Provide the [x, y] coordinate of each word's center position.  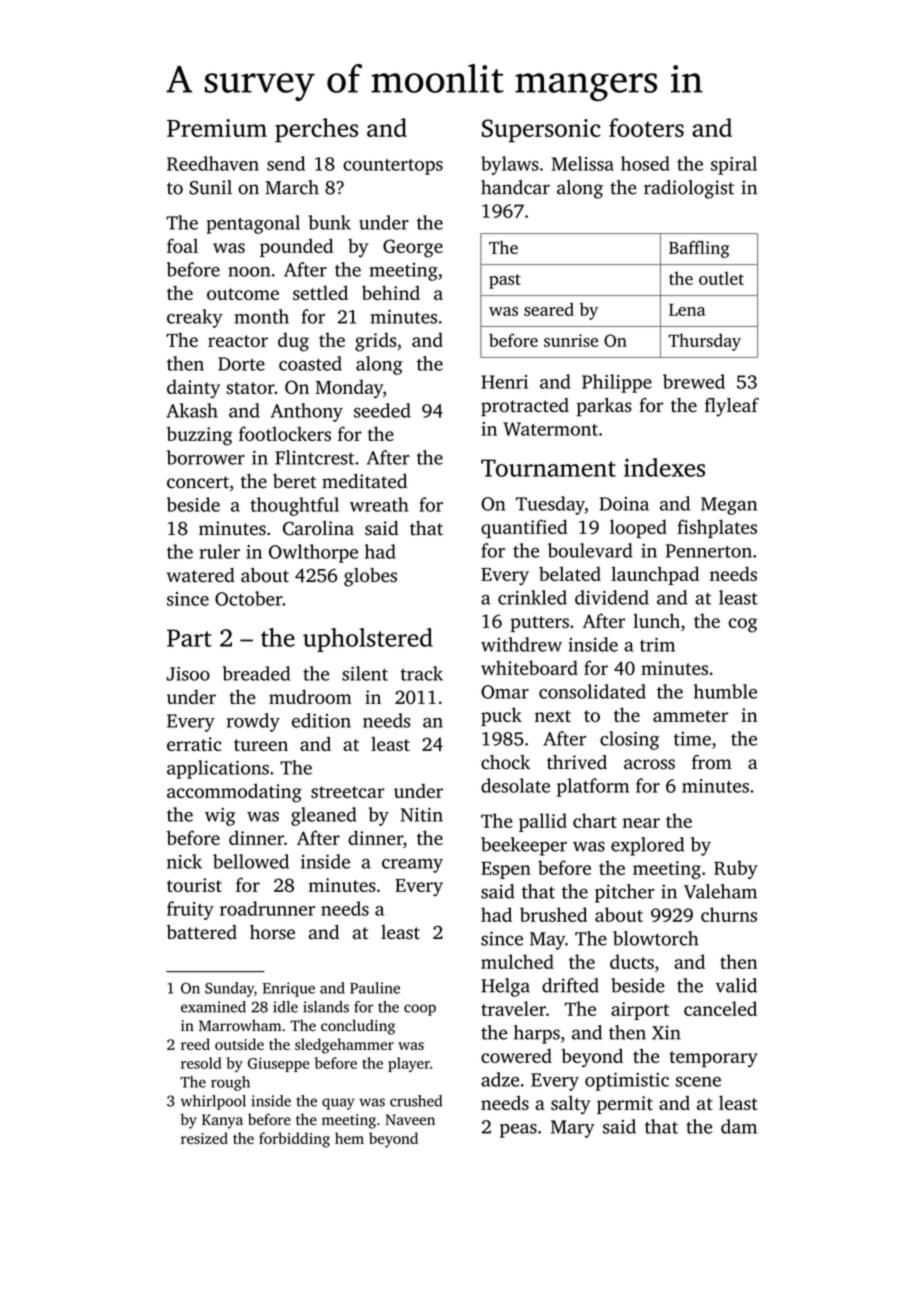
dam [739, 1126]
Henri [504, 382]
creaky [195, 318]
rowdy [253, 722]
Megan [729, 506]
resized [204, 1138]
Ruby [736, 869]
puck [501, 716]
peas [518, 1131]
